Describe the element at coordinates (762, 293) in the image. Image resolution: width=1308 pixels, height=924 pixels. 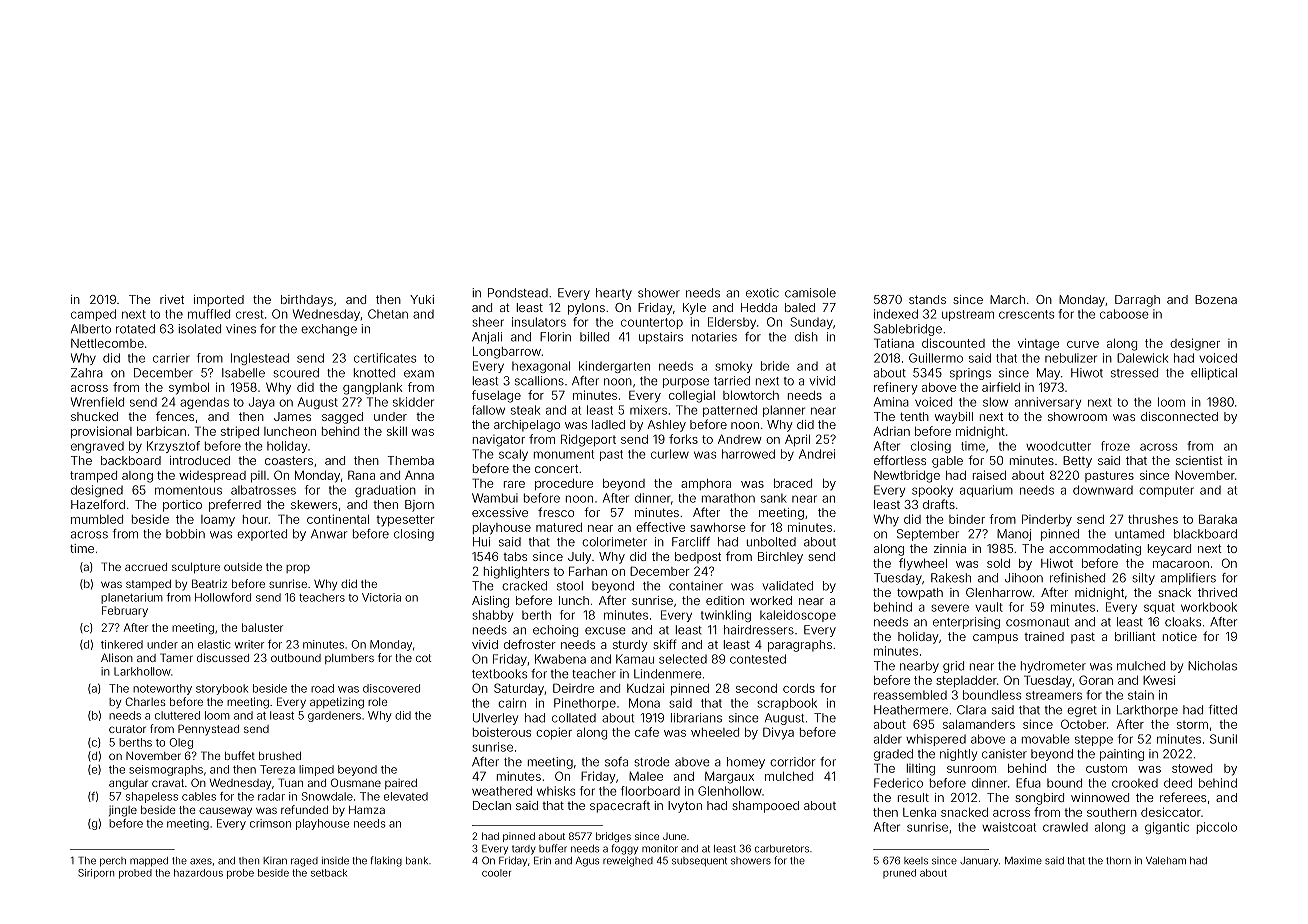
I see `exotic` at that location.
